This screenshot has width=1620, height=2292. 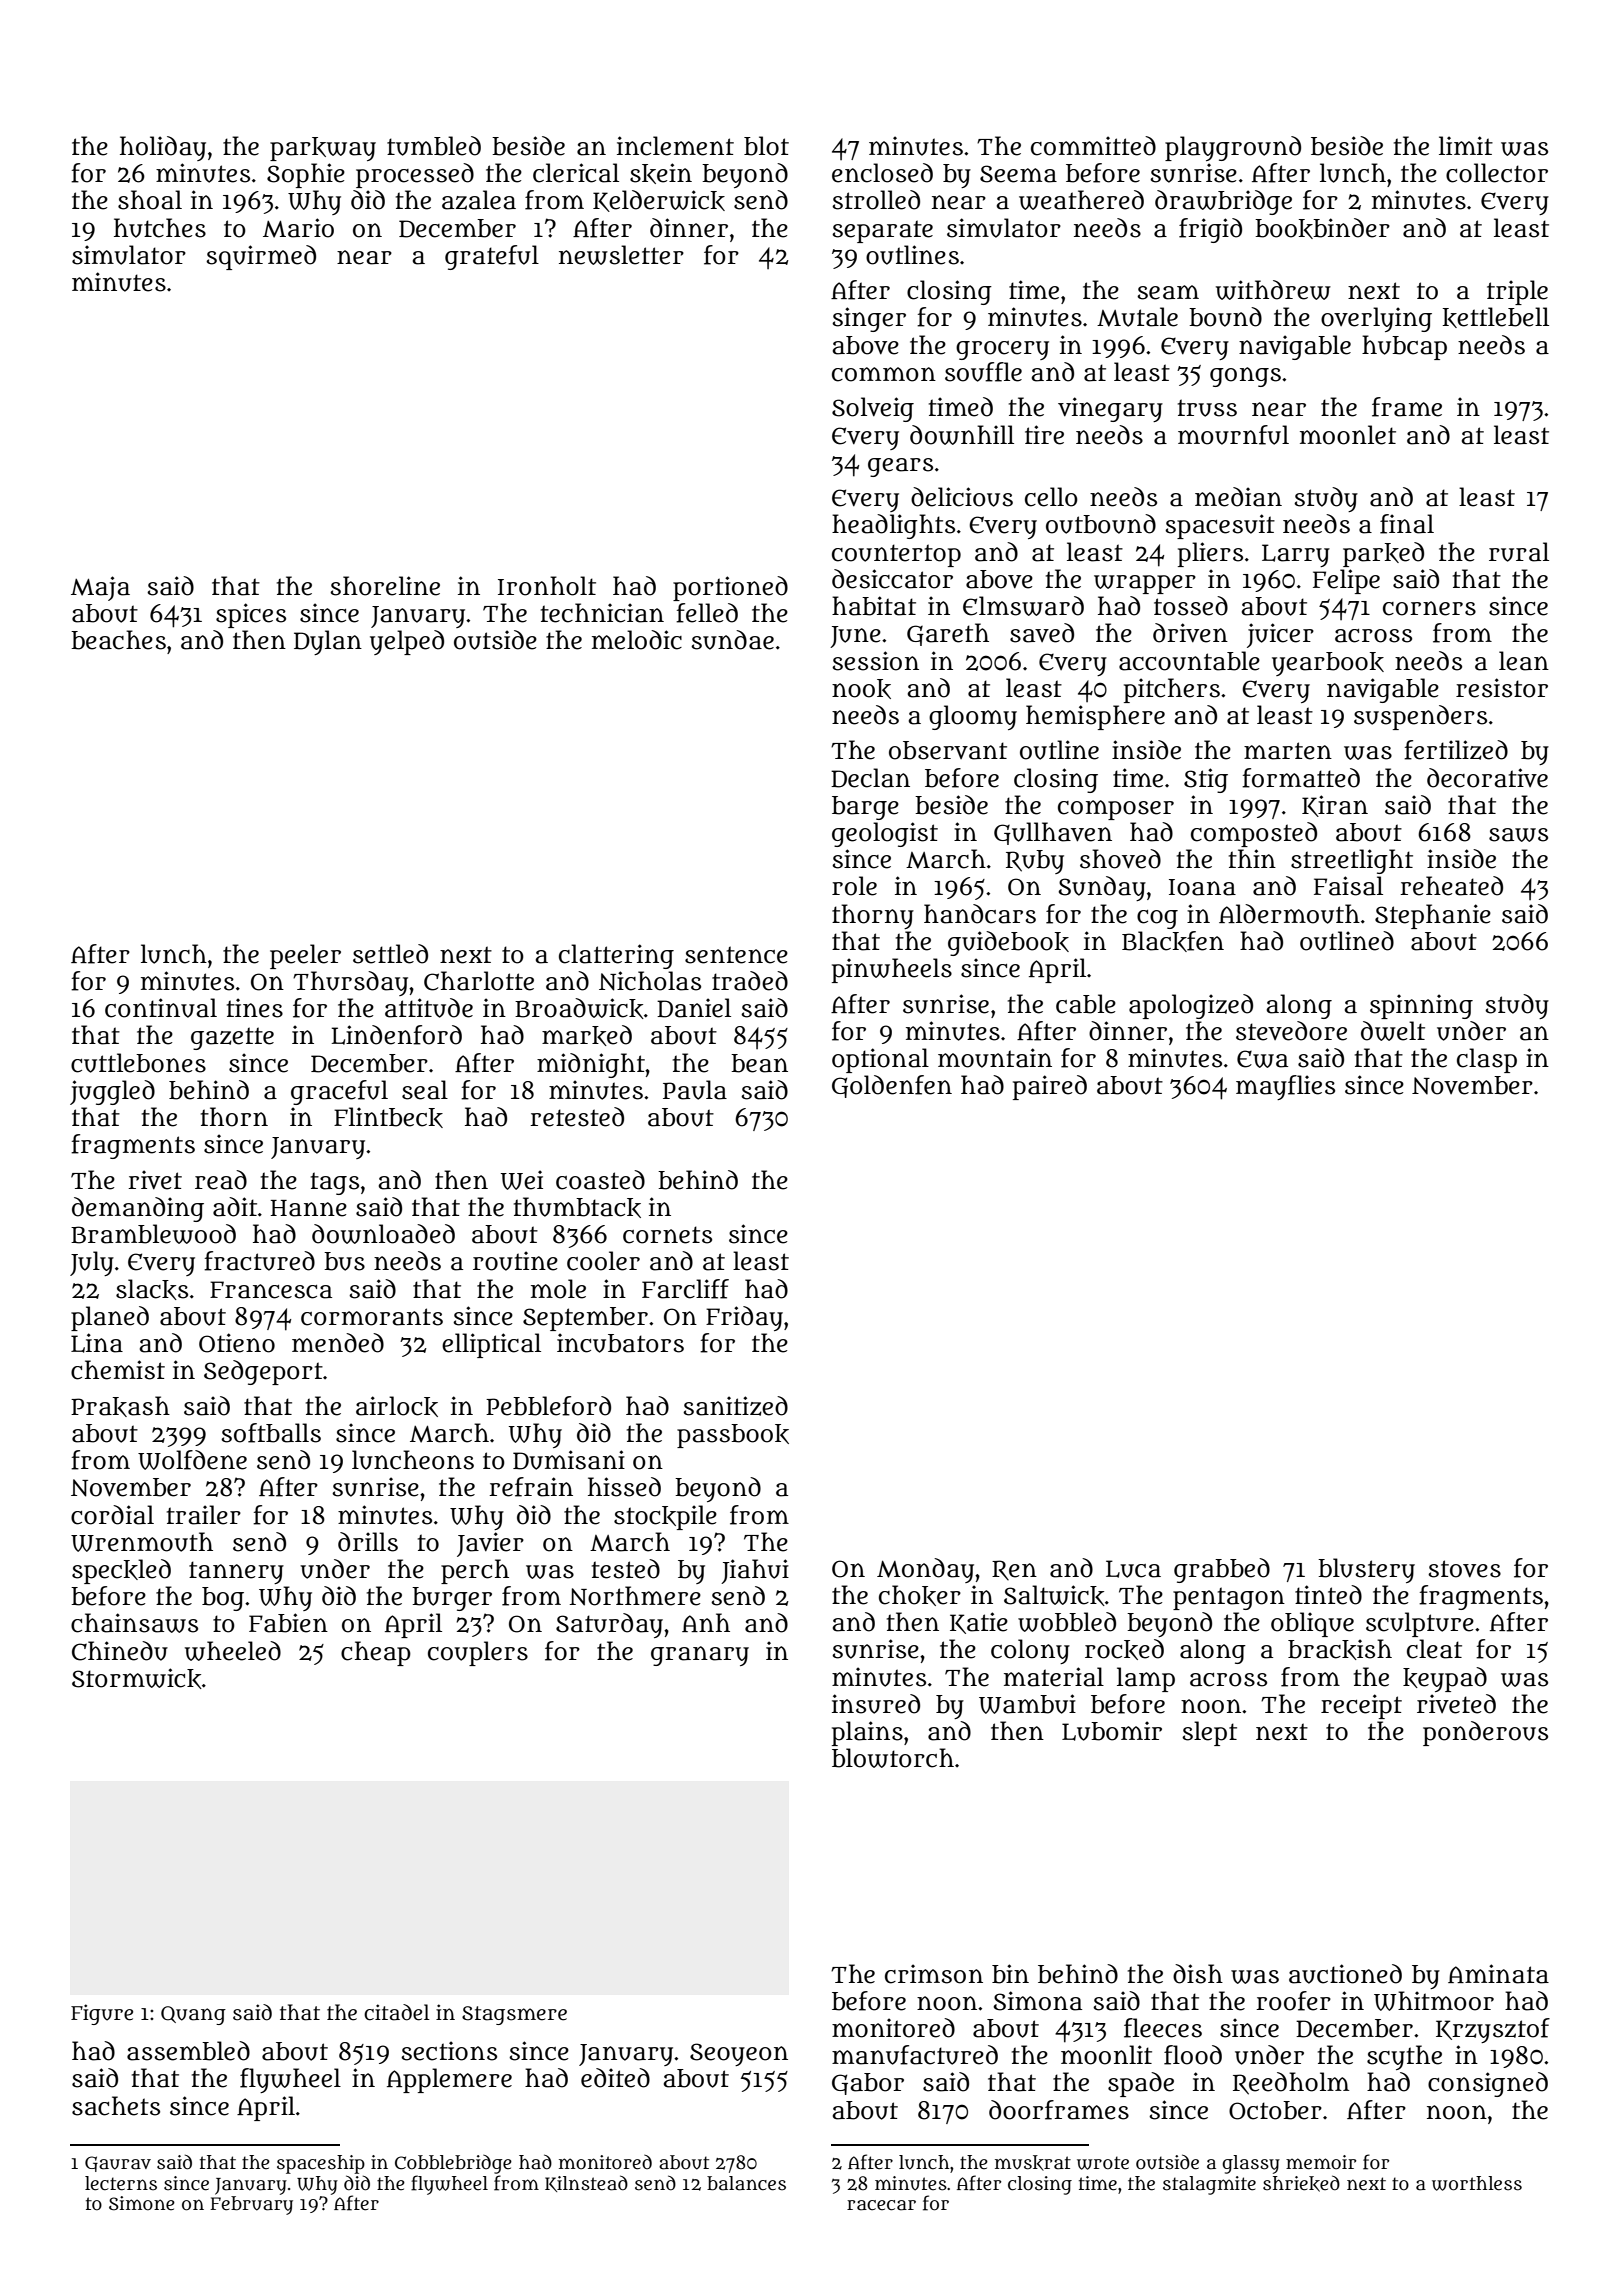 I want to click on Wambui, so click(x=1027, y=1704).
